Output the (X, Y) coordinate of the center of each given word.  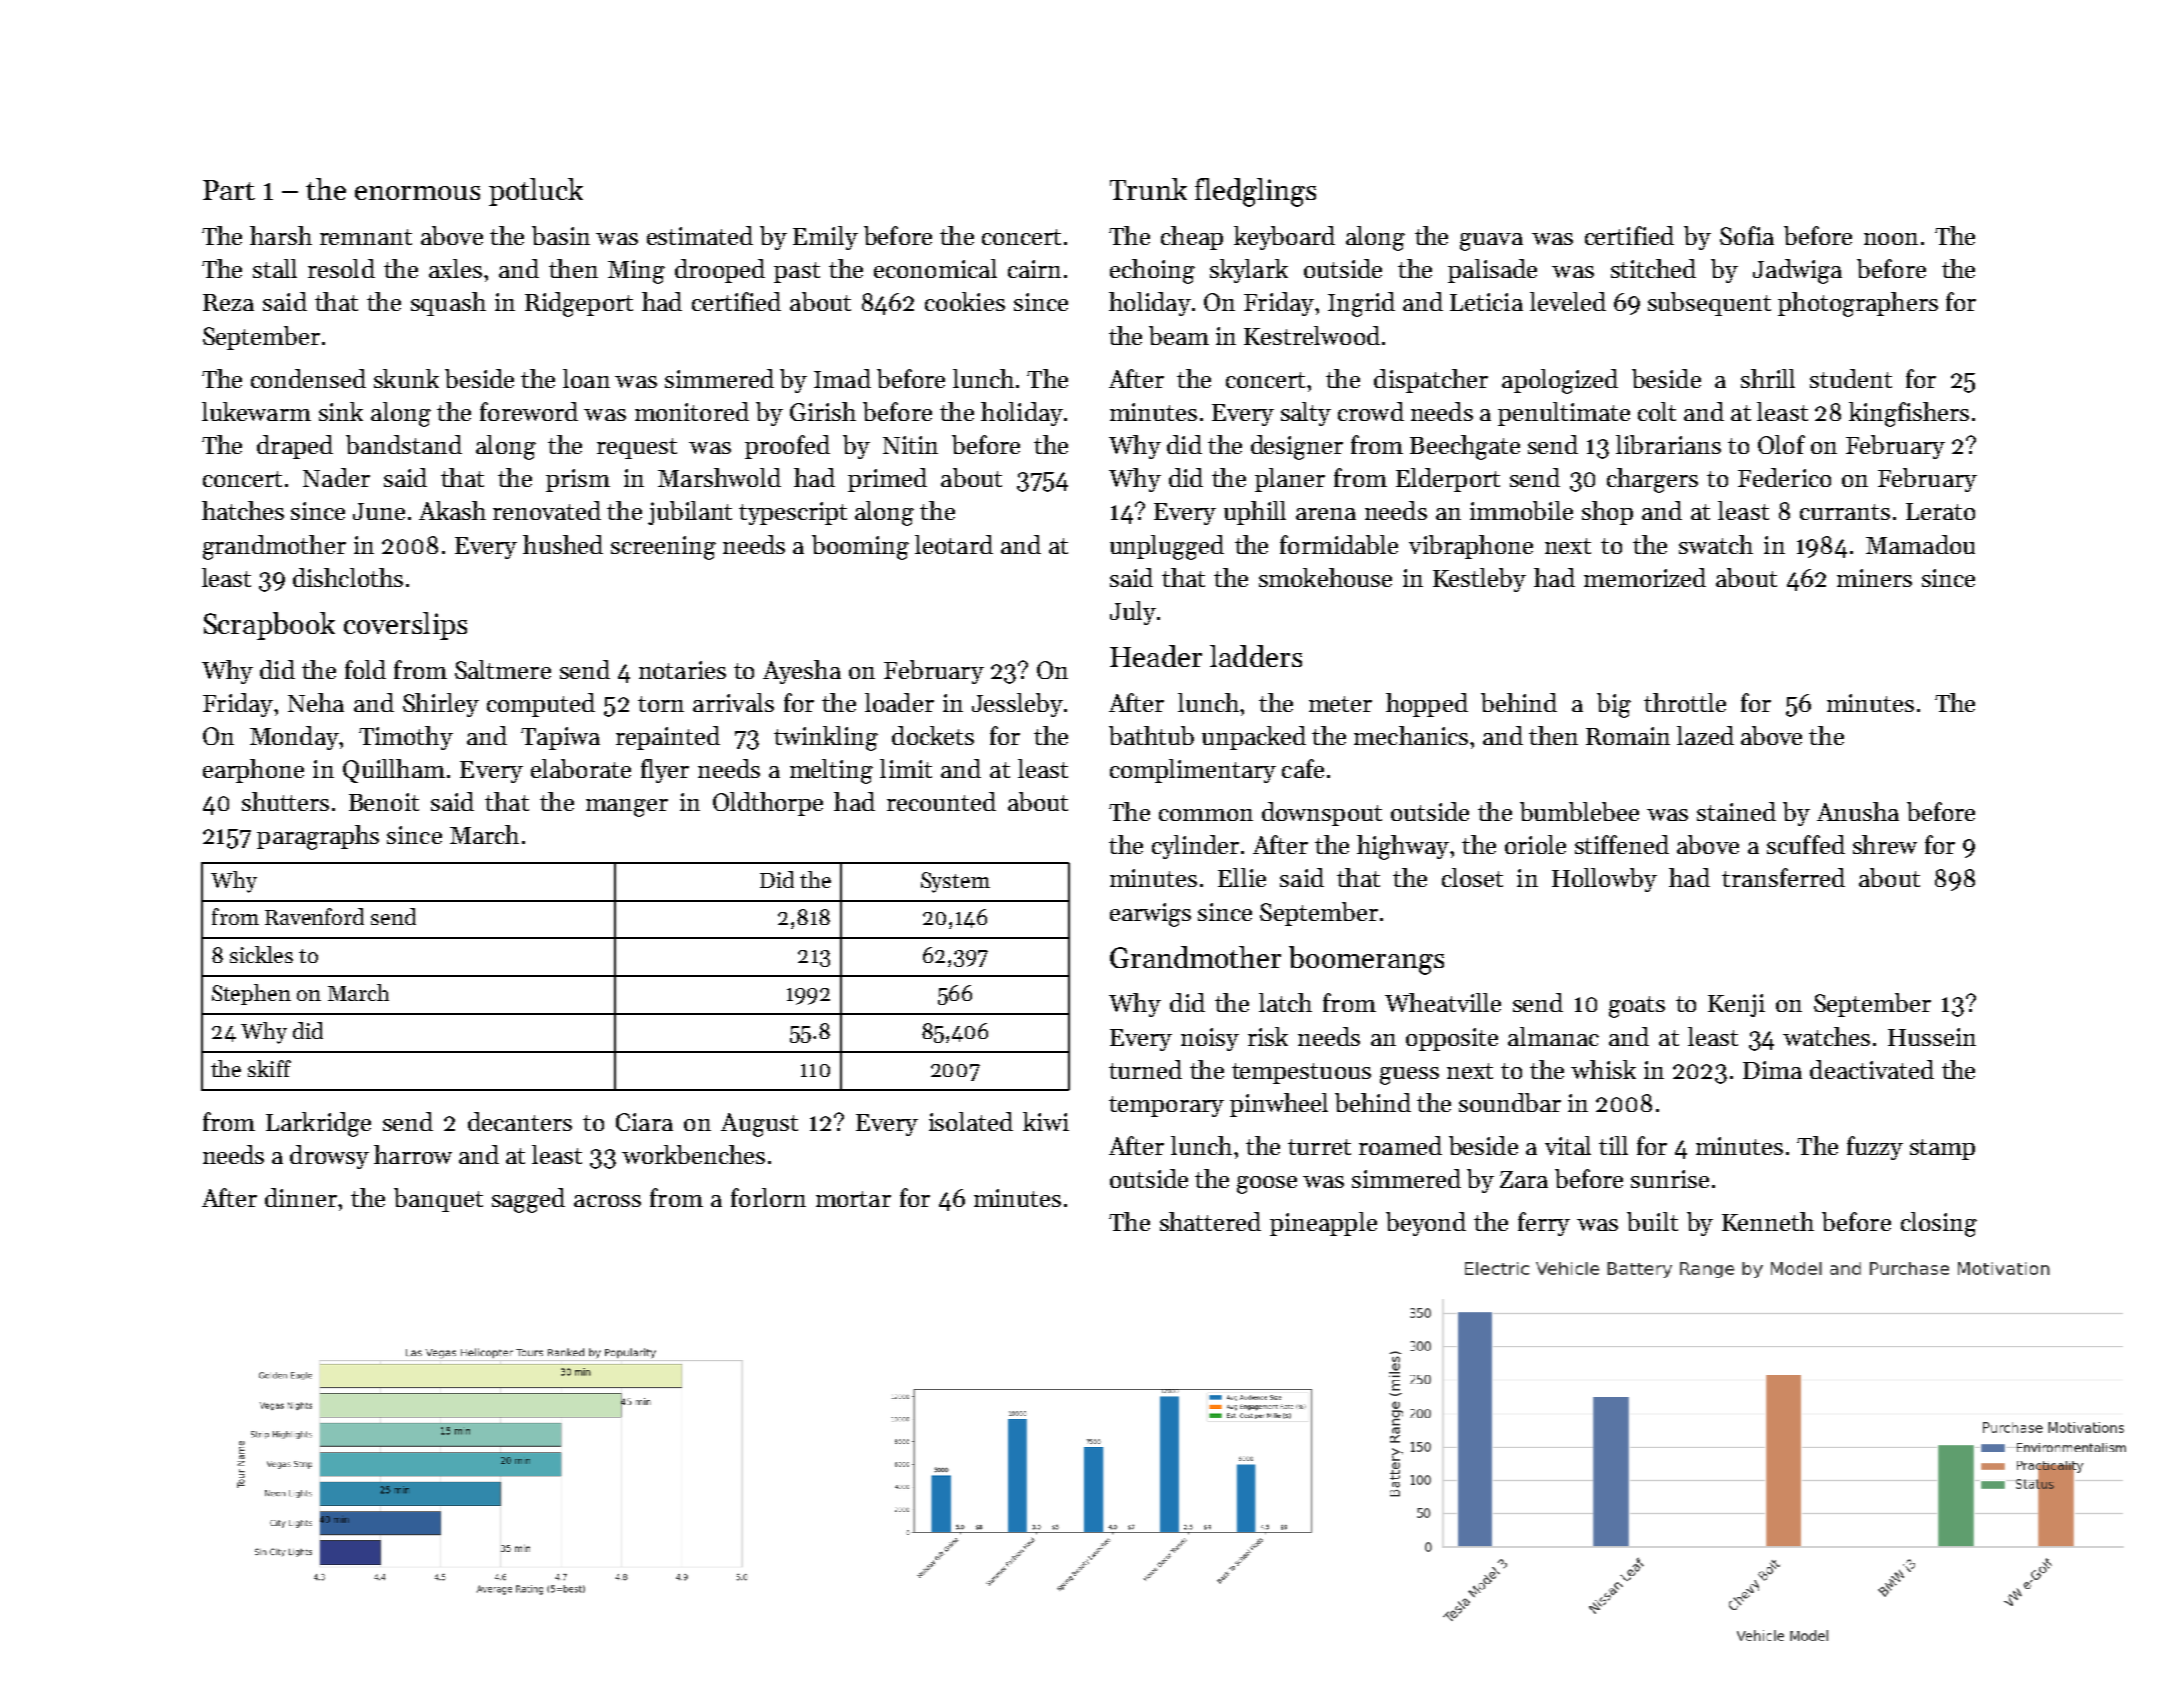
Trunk (1148, 189)
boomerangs (1366, 960)
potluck (536, 192)
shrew (1885, 844)
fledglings (1255, 192)
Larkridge (318, 1124)
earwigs (1150, 915)
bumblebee (1579, 811)
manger (627, 808)
